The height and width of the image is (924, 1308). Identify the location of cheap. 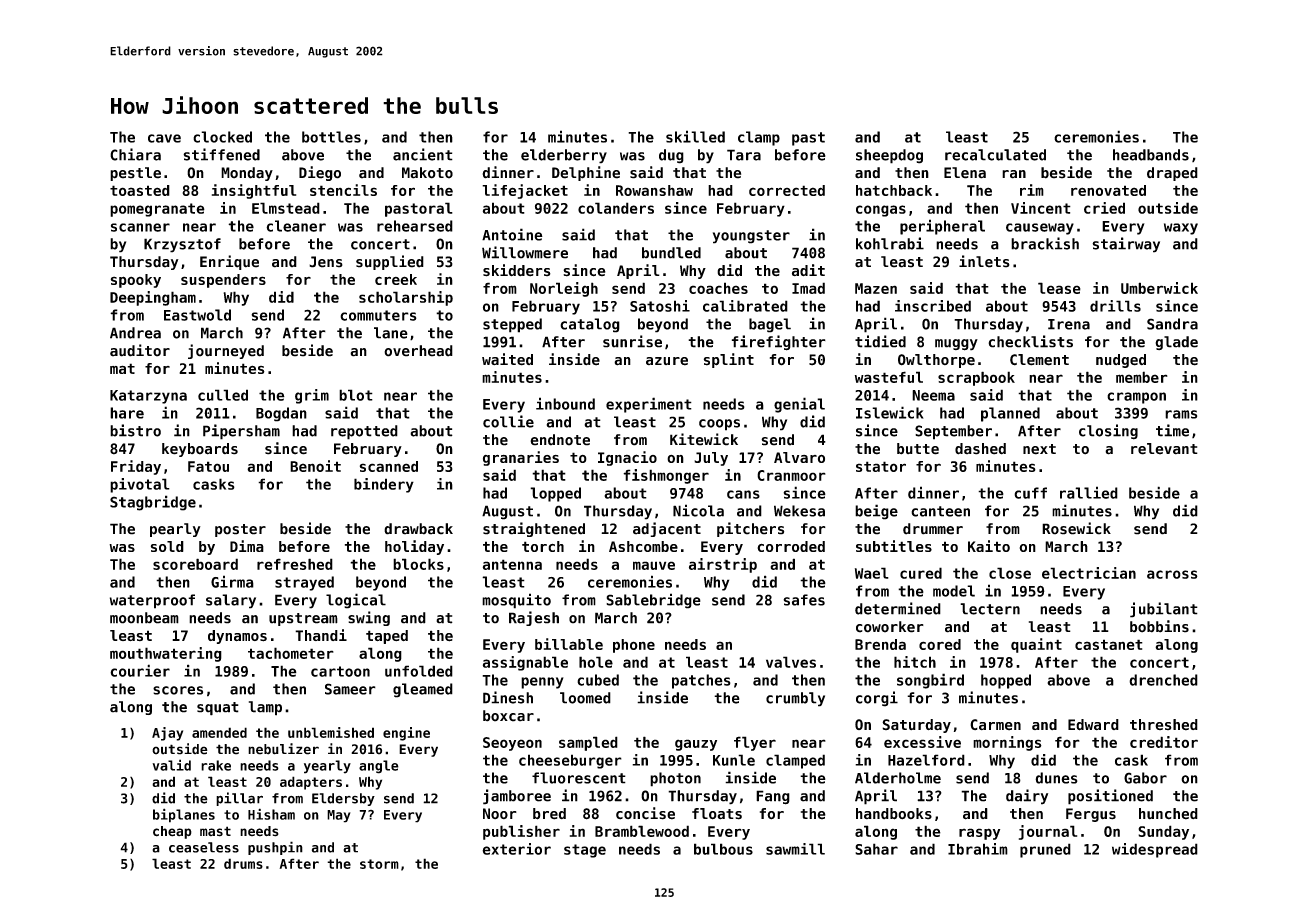
(172, 832).
